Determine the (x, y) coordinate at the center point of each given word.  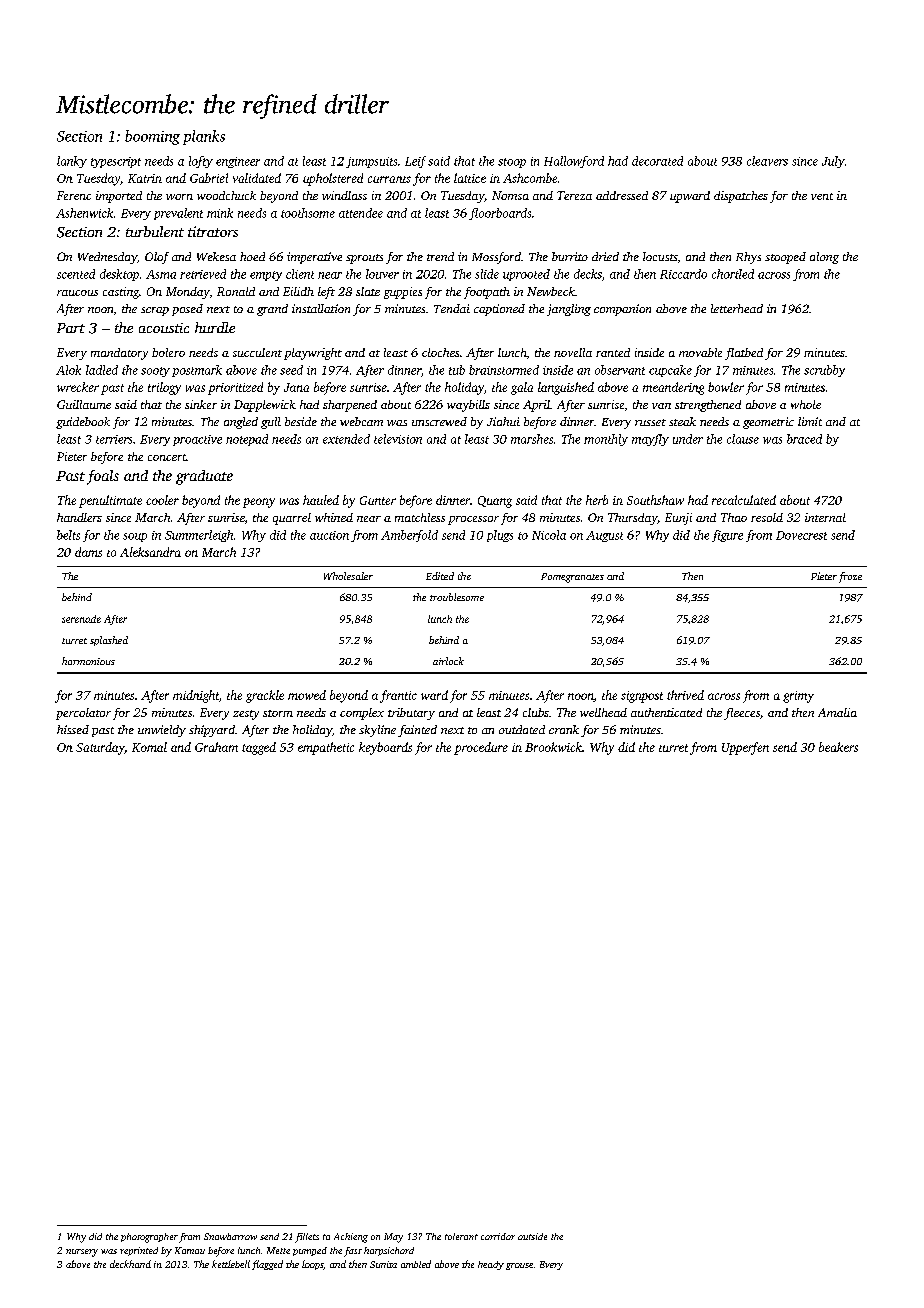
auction (329, 535)
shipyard (212, 731)
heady (491, 1265)
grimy (798, 697)
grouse (519, 1266)
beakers (838, 747)
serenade (81, 619)
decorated (657, 161)
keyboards (385, 748)
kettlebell (231, 1264)
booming (152, 137)
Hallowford (574, 162)
